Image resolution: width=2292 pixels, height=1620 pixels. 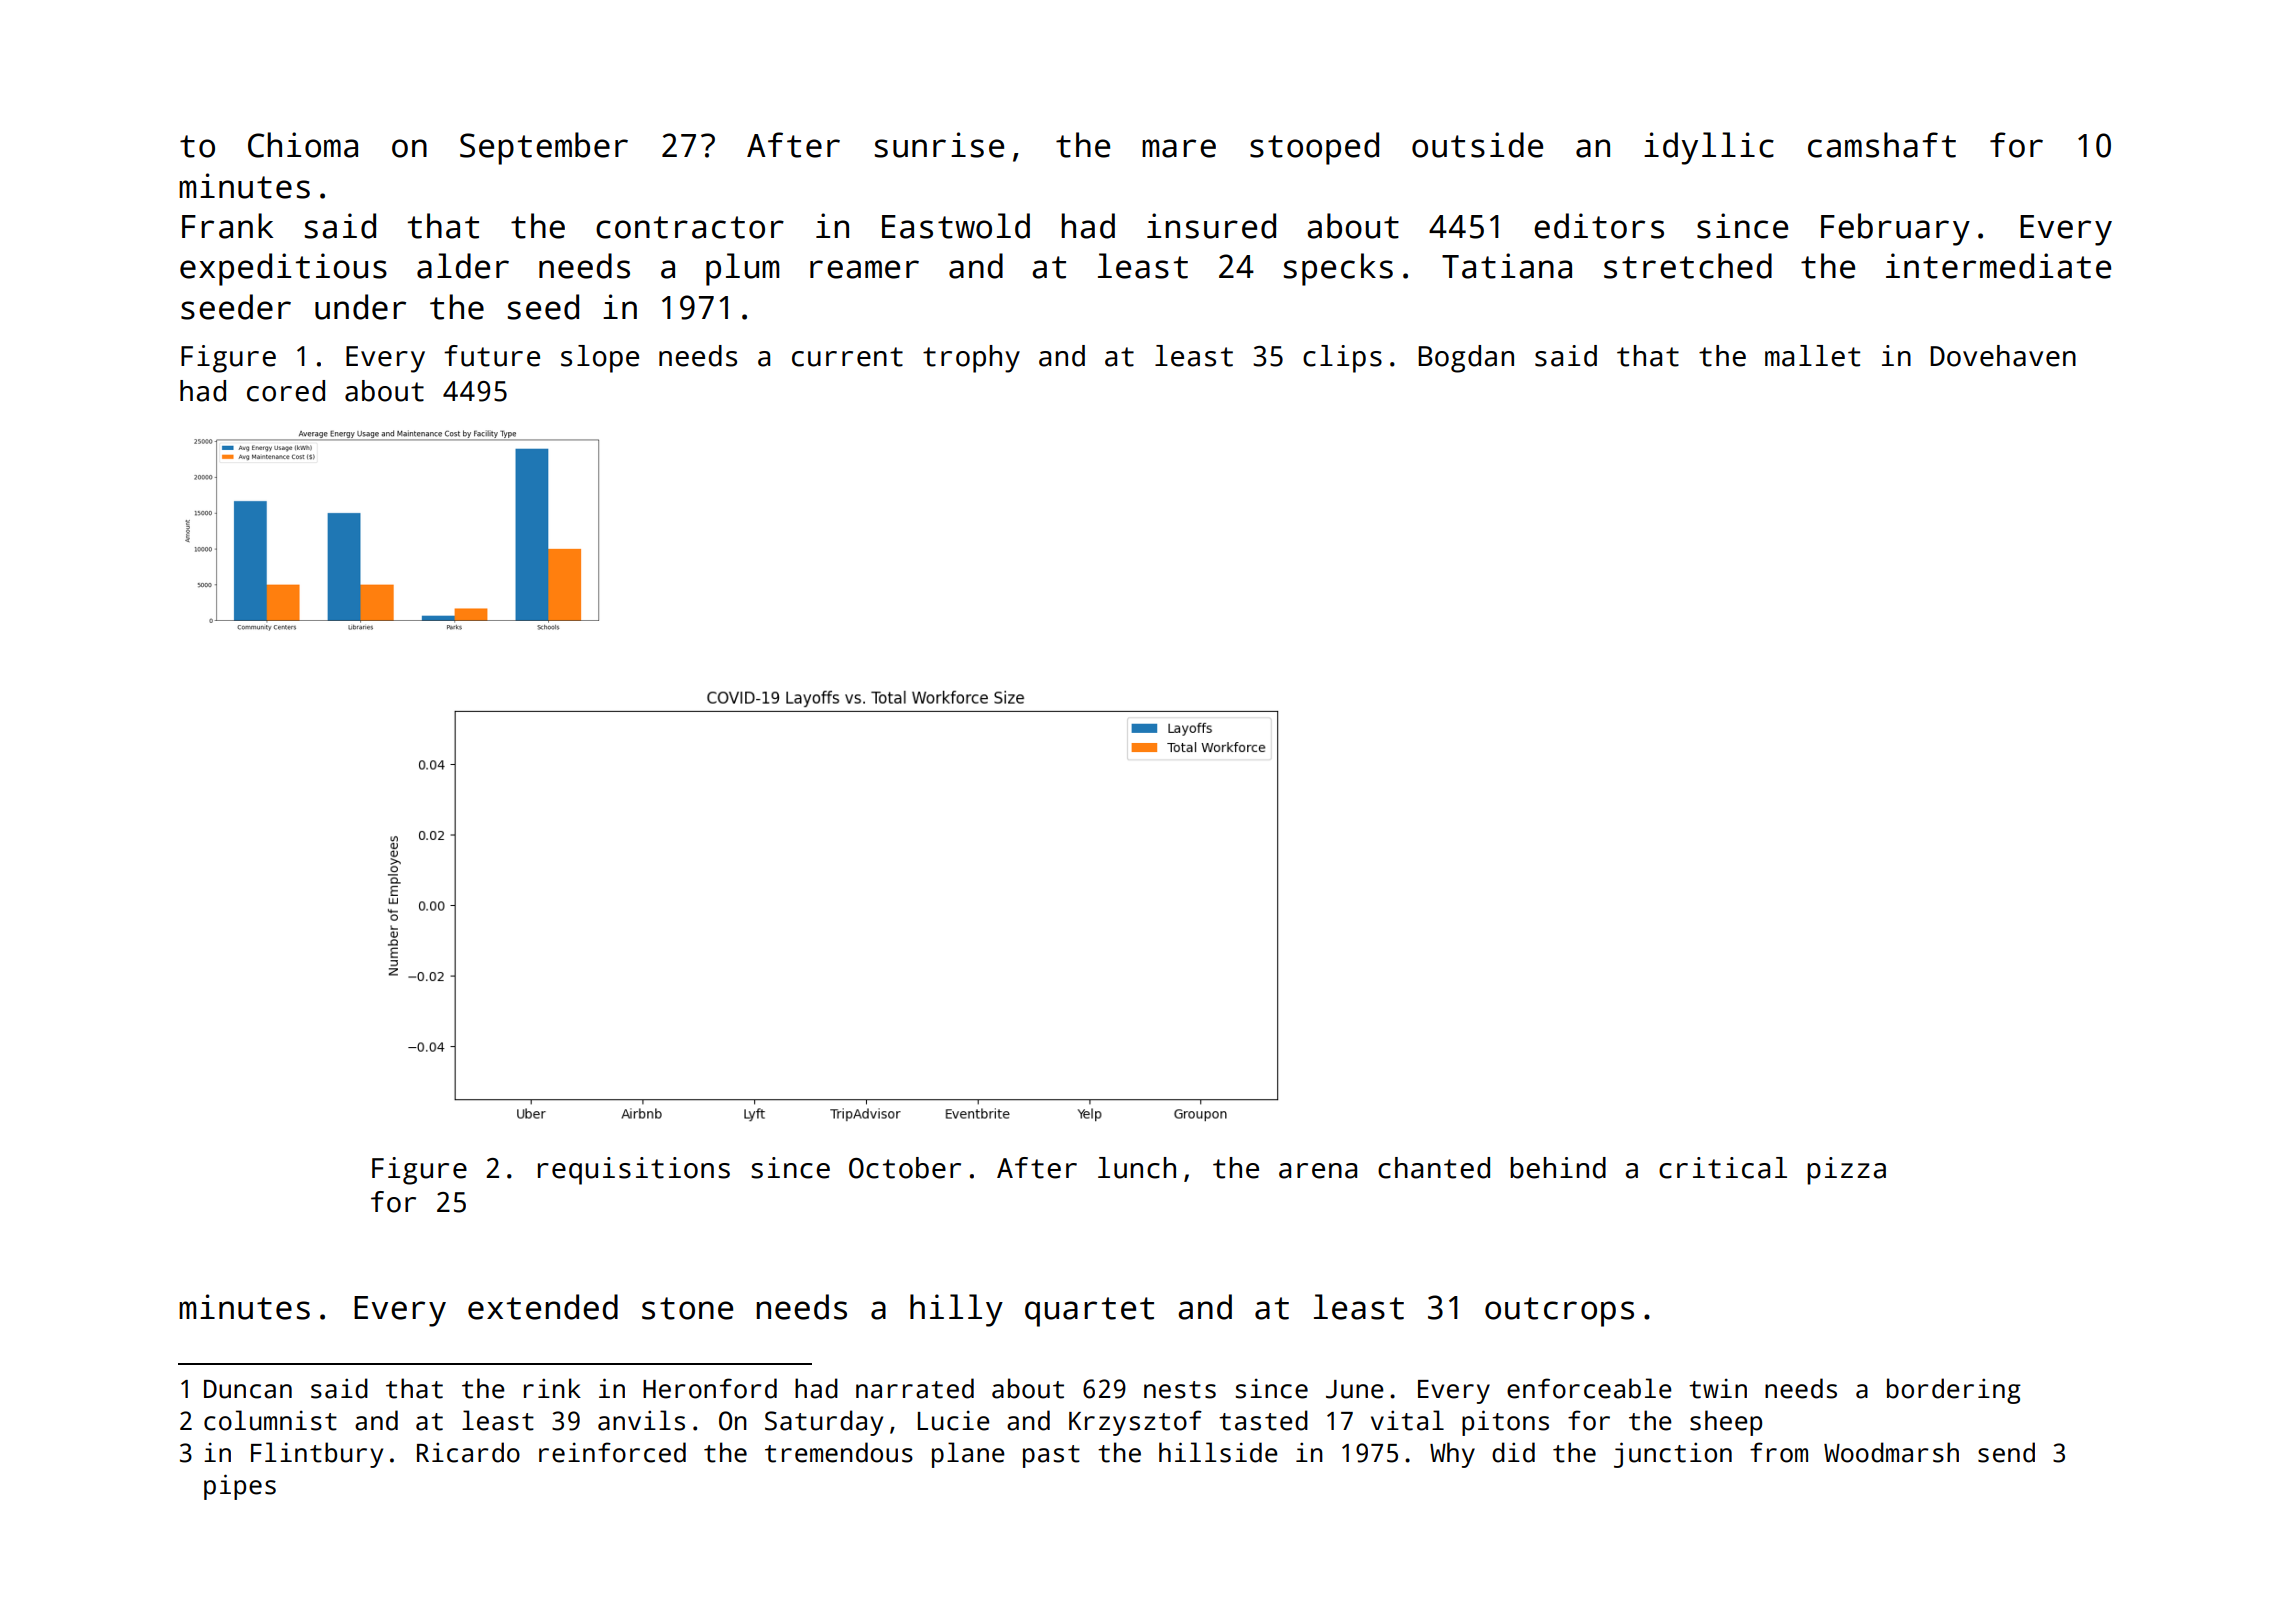 I want to click on Frank, so click(x=227, y=226).
